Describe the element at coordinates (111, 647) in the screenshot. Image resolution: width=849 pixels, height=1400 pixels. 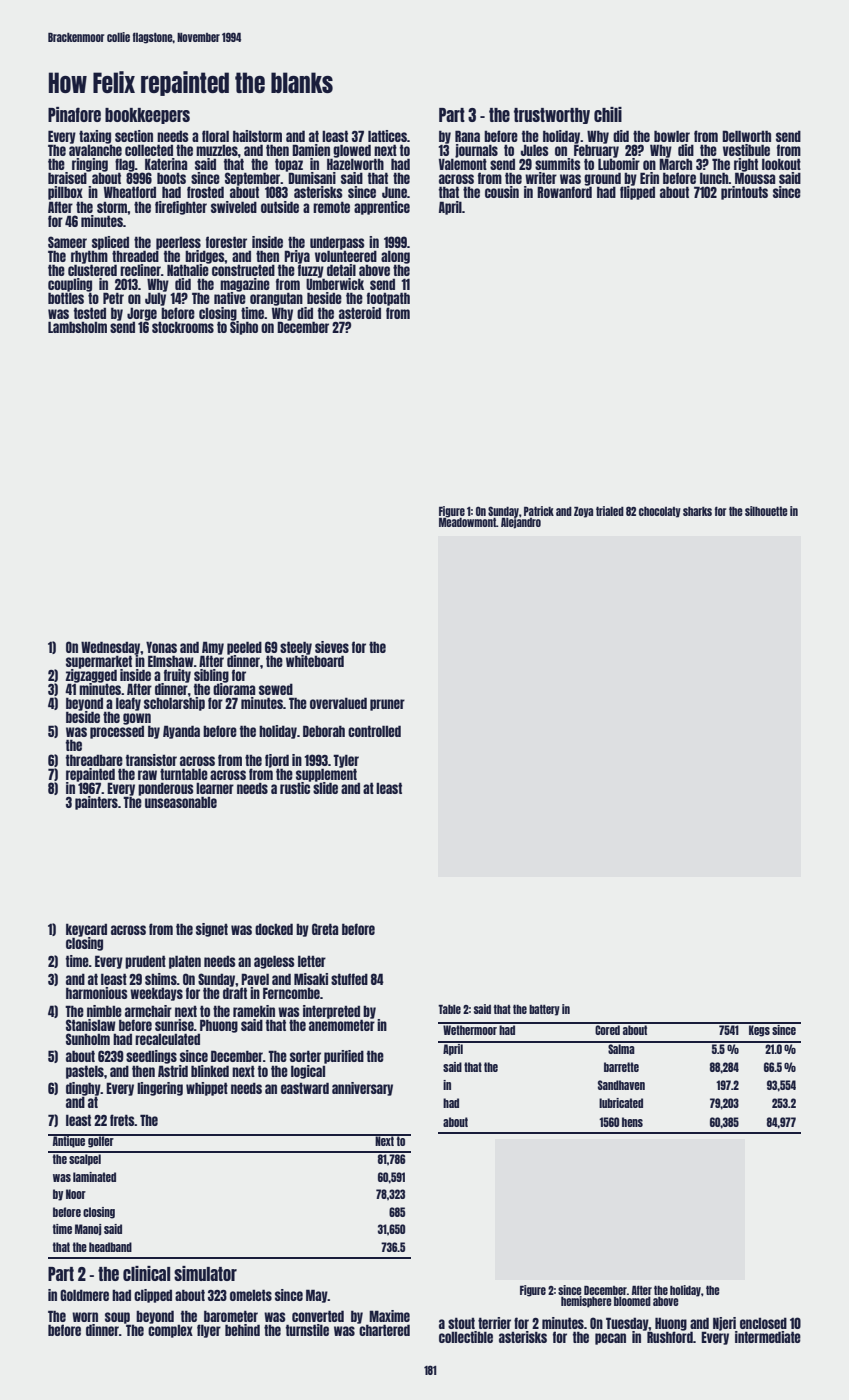
I see `Wednesday` at that location.
